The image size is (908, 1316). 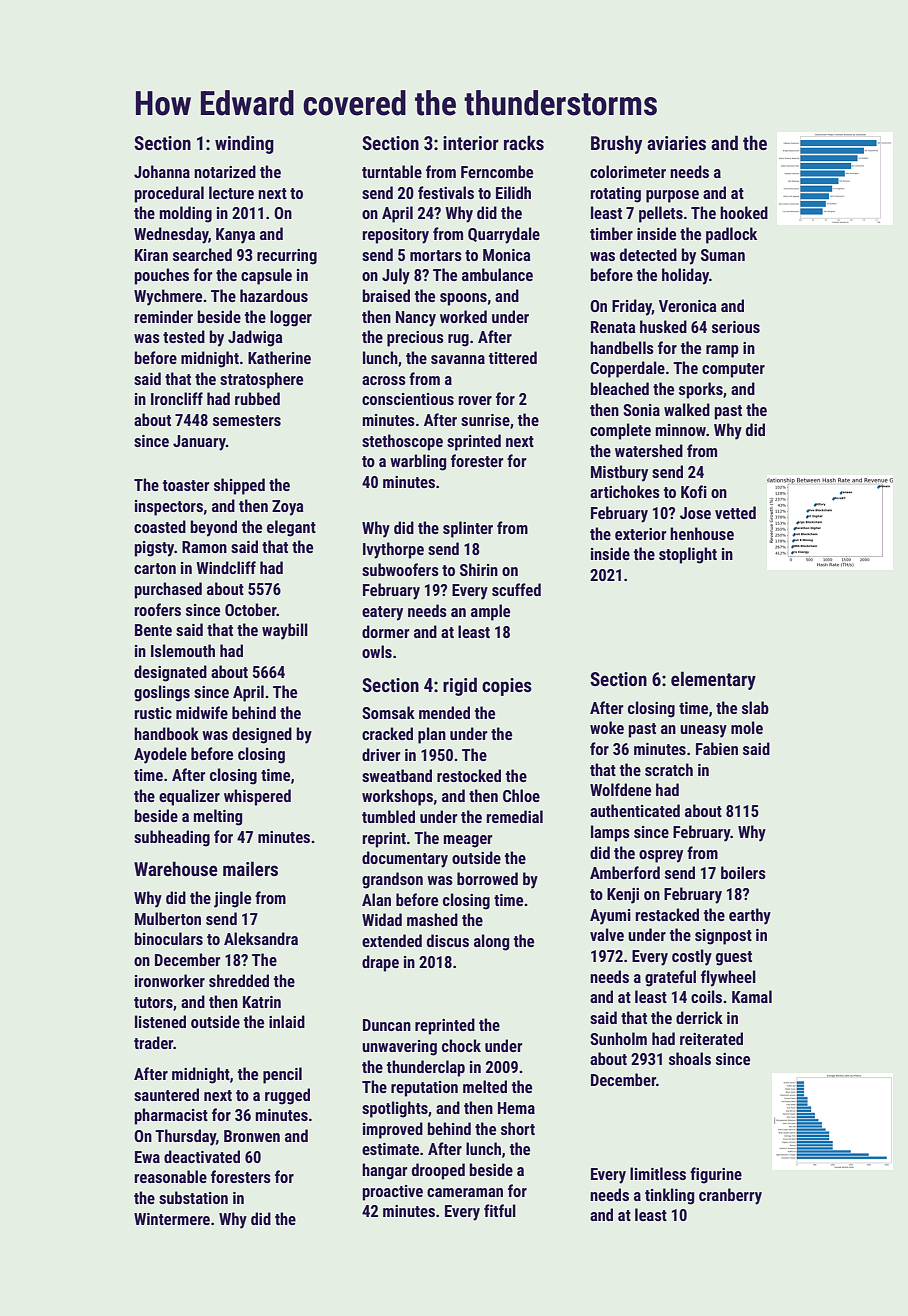 What do you see at coordinates (393, 550) in the page?
I see `Ivythorpe` at bounding box center [393, 550].
